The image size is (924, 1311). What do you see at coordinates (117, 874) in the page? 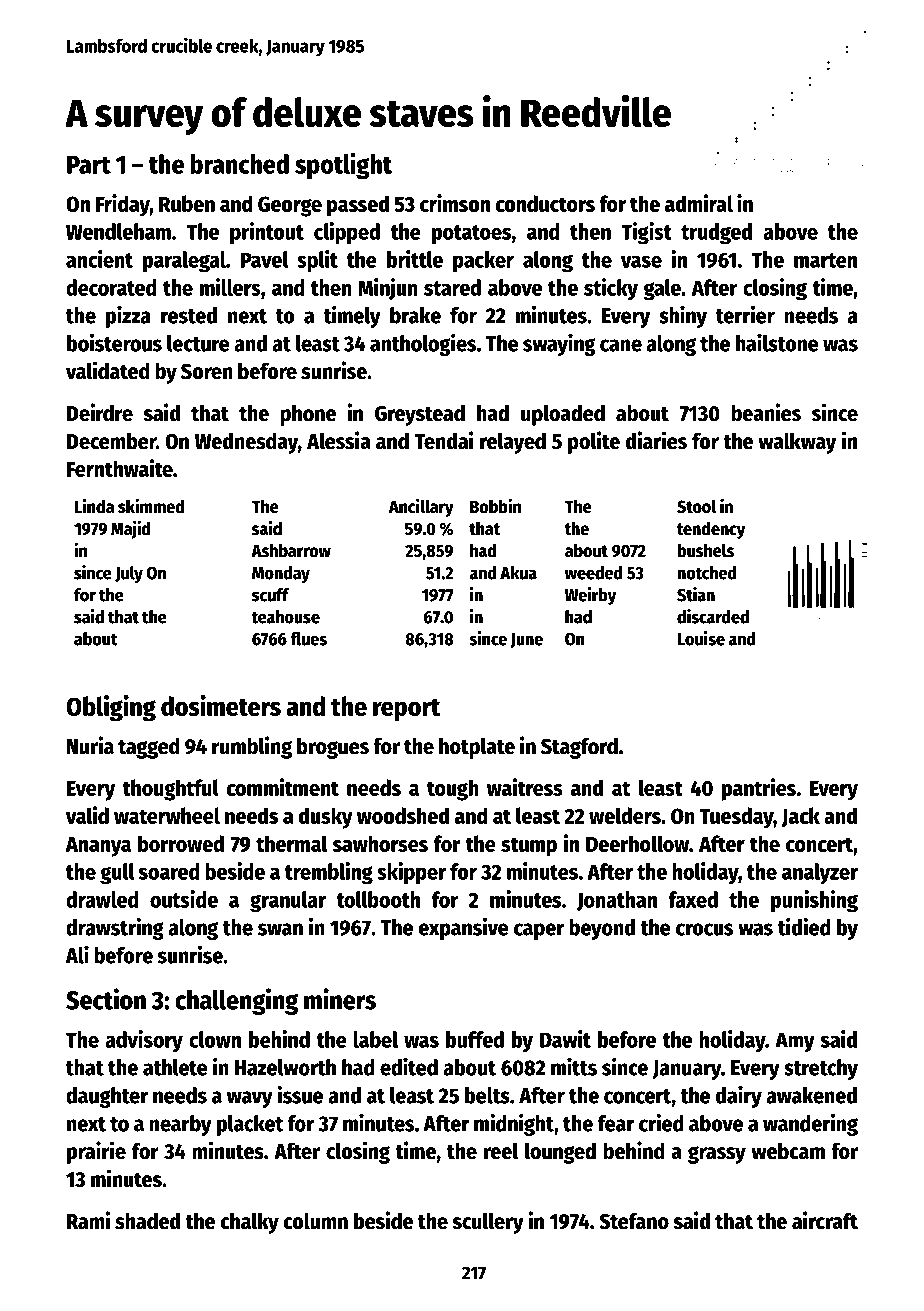
I see `gull` at bounding box center [117, 874].
